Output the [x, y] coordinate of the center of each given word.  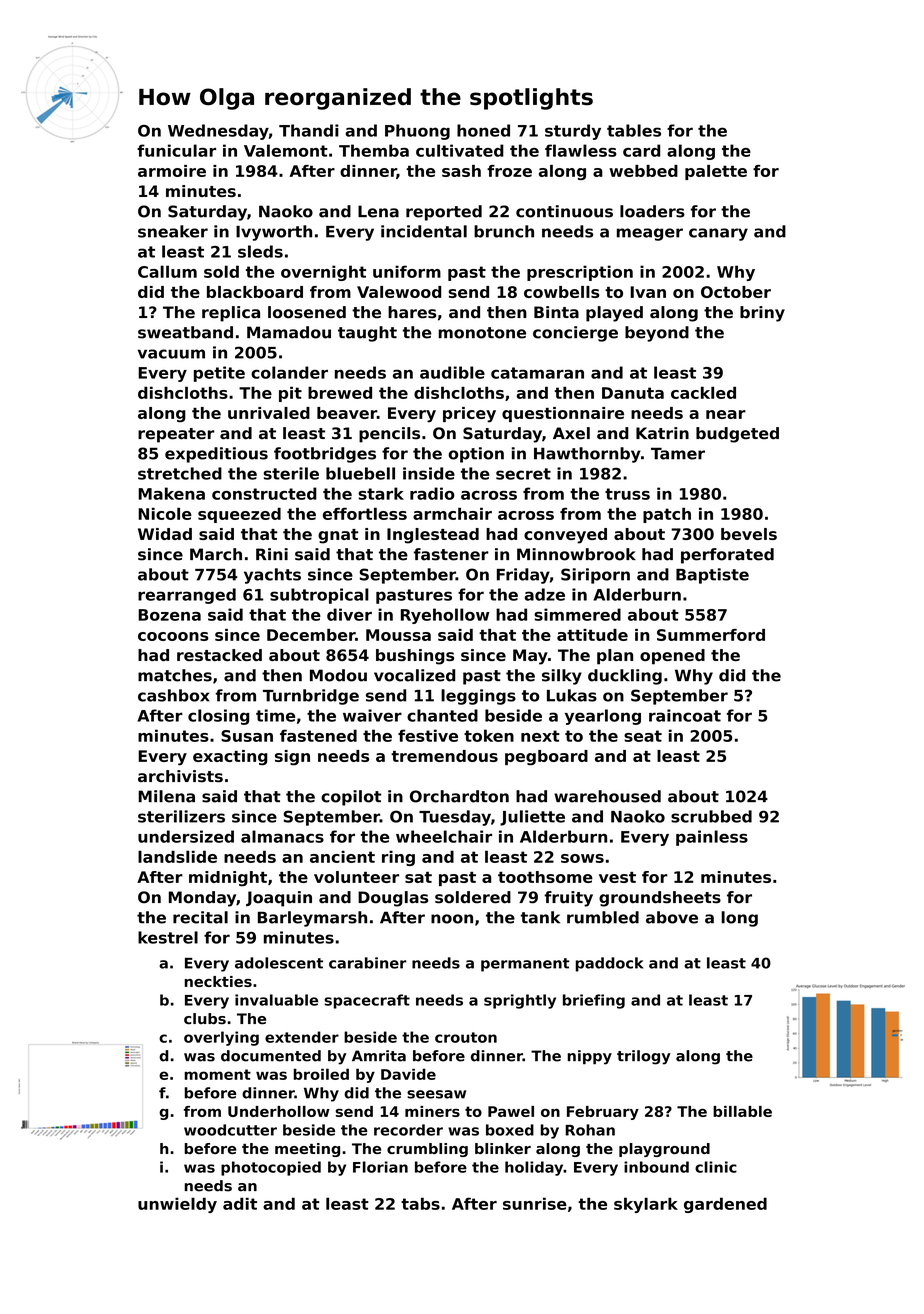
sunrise [535, 1203]
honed [483, 130]
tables [634, 130]
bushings [415, 657]
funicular [176, 150]
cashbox [174, 695]
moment [217, 1074]
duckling [625, 677]
